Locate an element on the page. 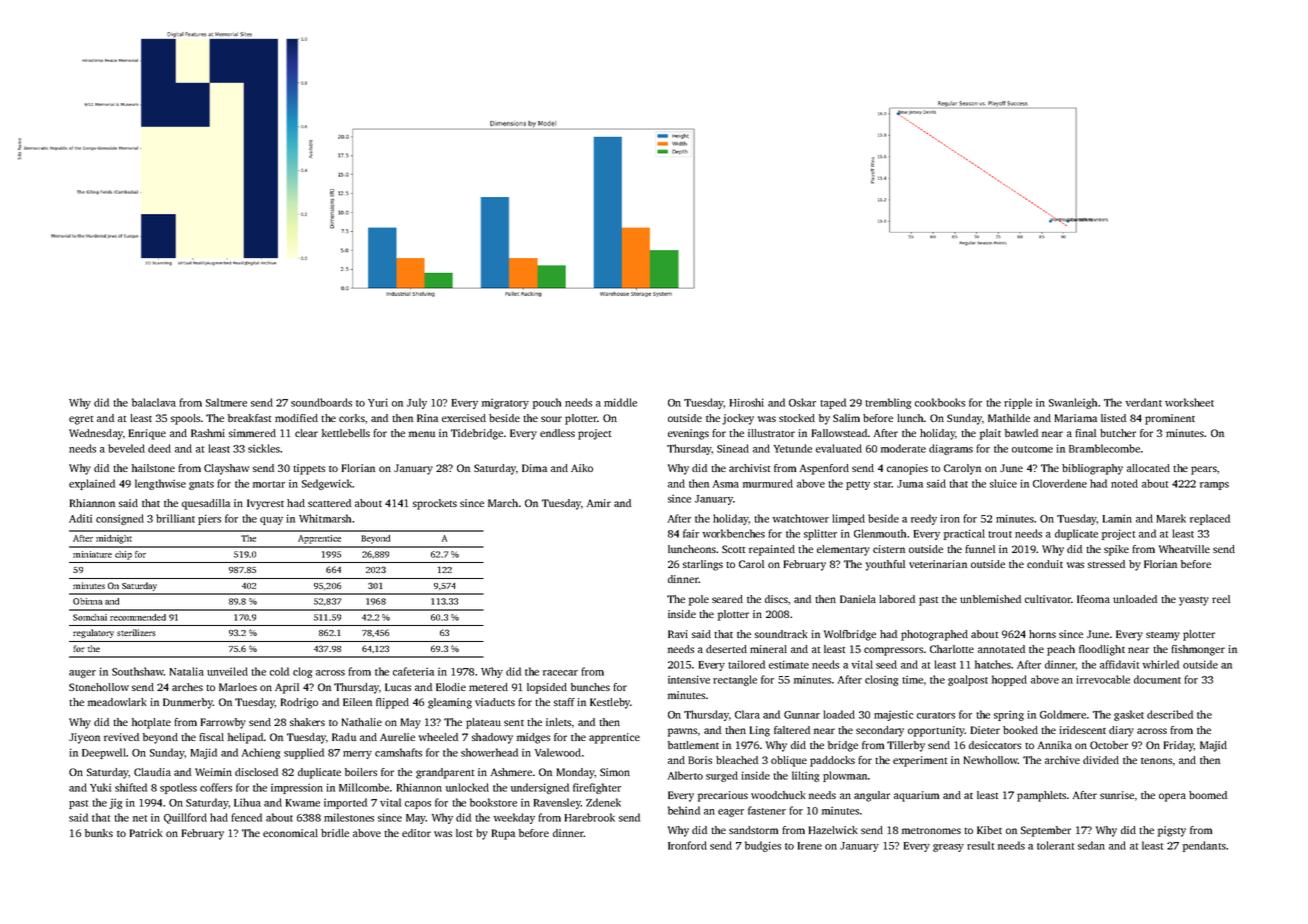 Image resolution: width=1308 pixels, height=924 pixels. Kibet is located at coordinates (989, 830).
